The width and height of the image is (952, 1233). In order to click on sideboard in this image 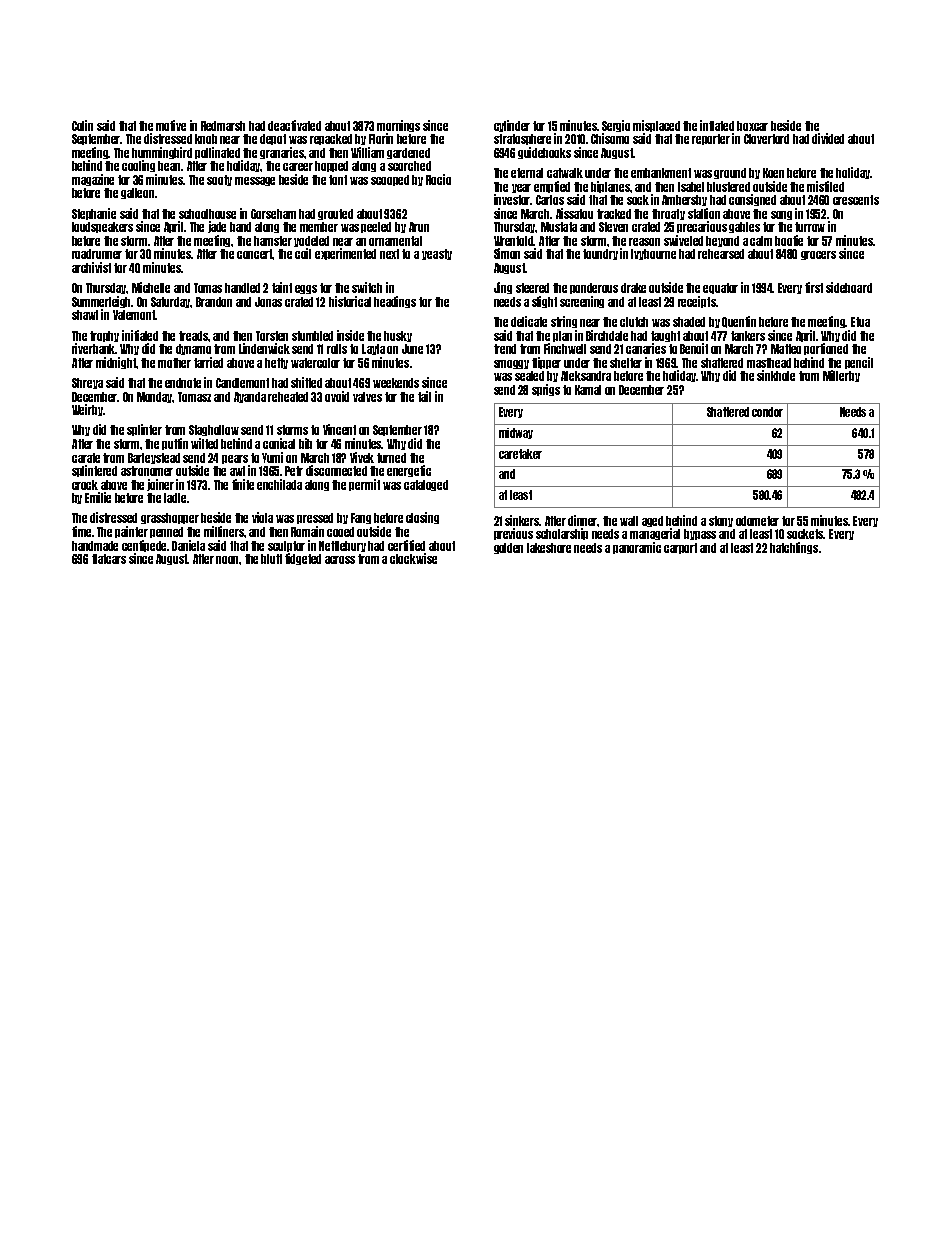, I will do `click(849, 287)`.
